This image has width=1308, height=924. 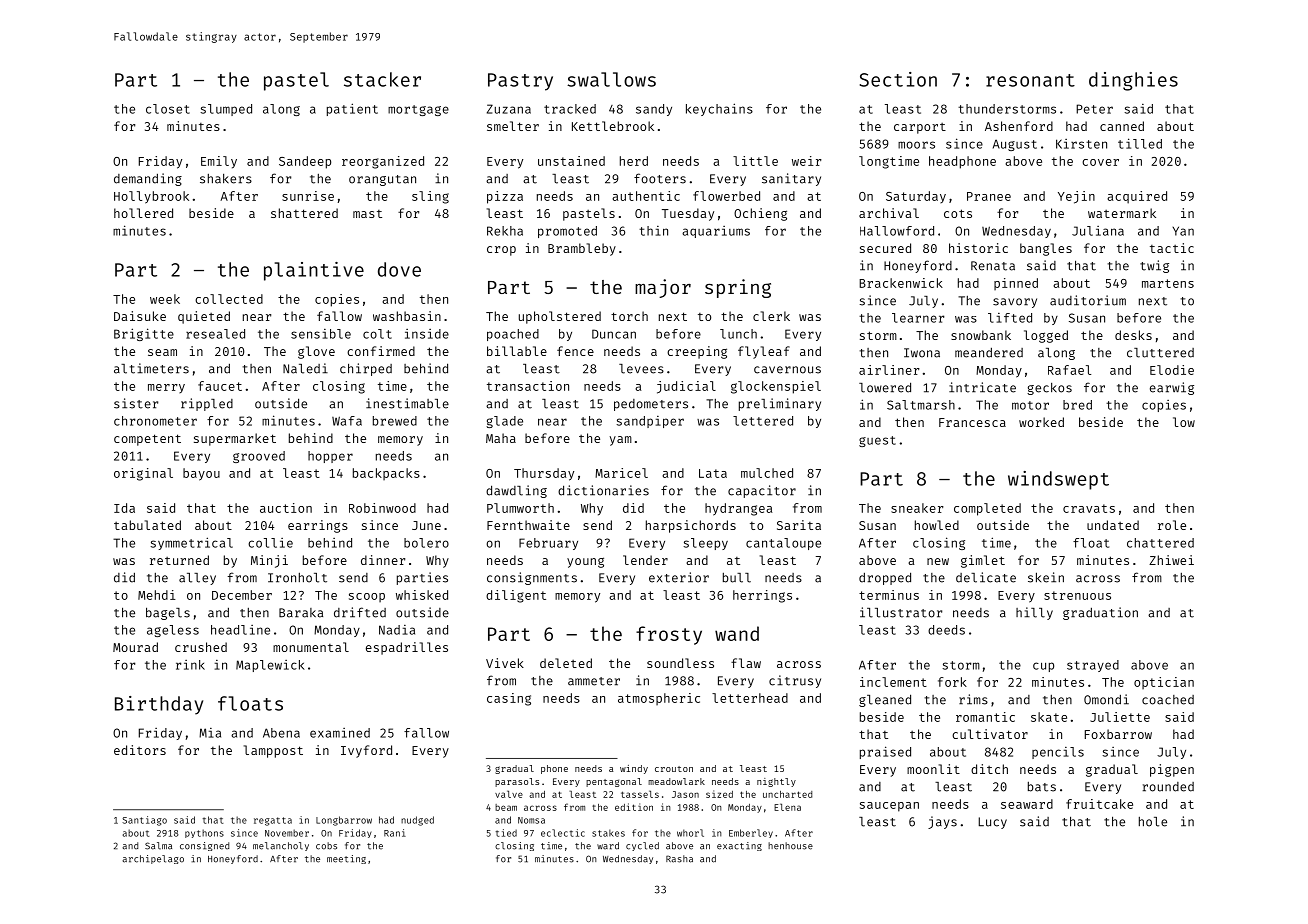 What do you see at coordinates (382, 79) in the image?
I see `stacker` at bounding box center [382, 79].
